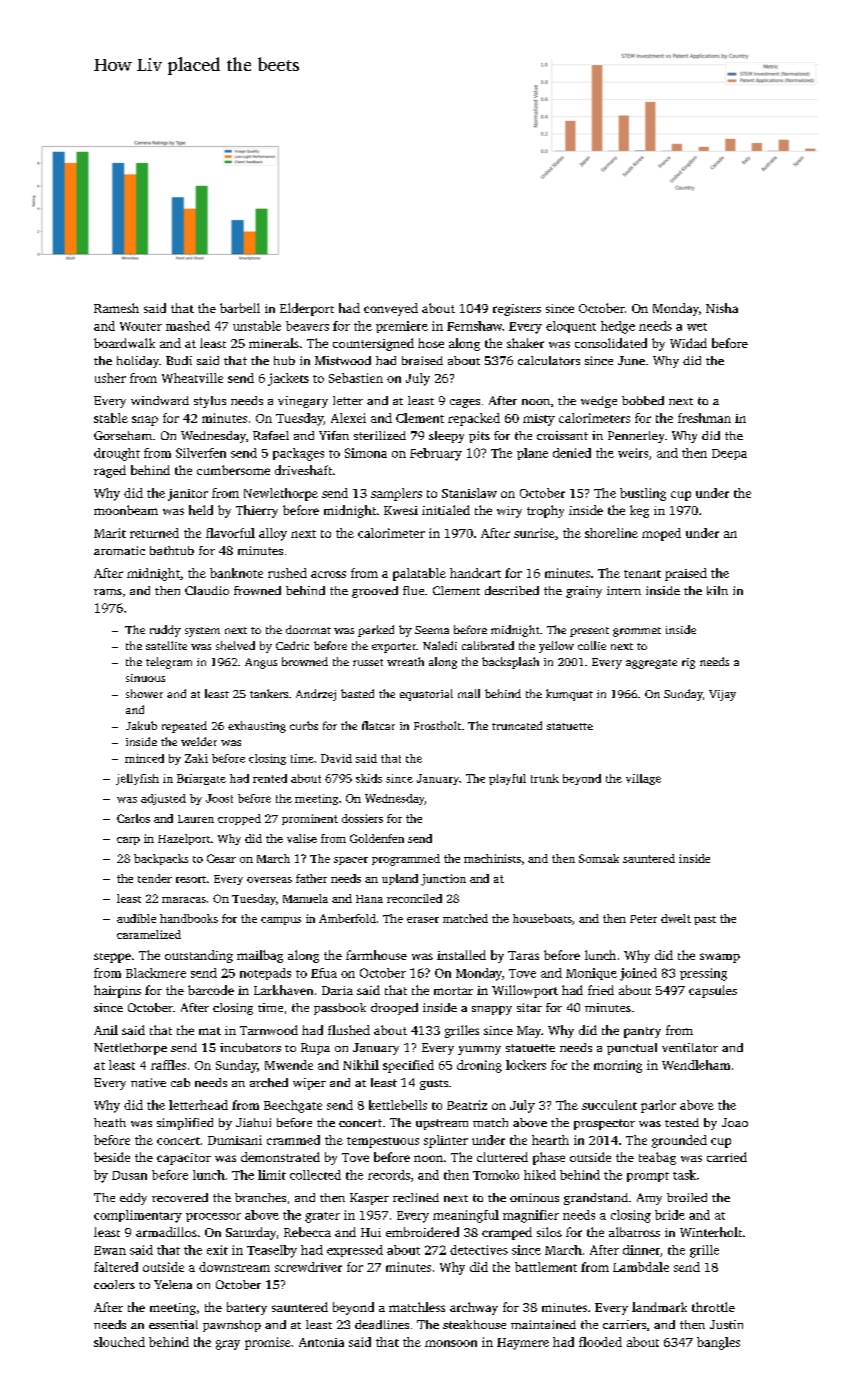 This page has width=849, height=1400. I want to click on promise, so click(268, 1343).
